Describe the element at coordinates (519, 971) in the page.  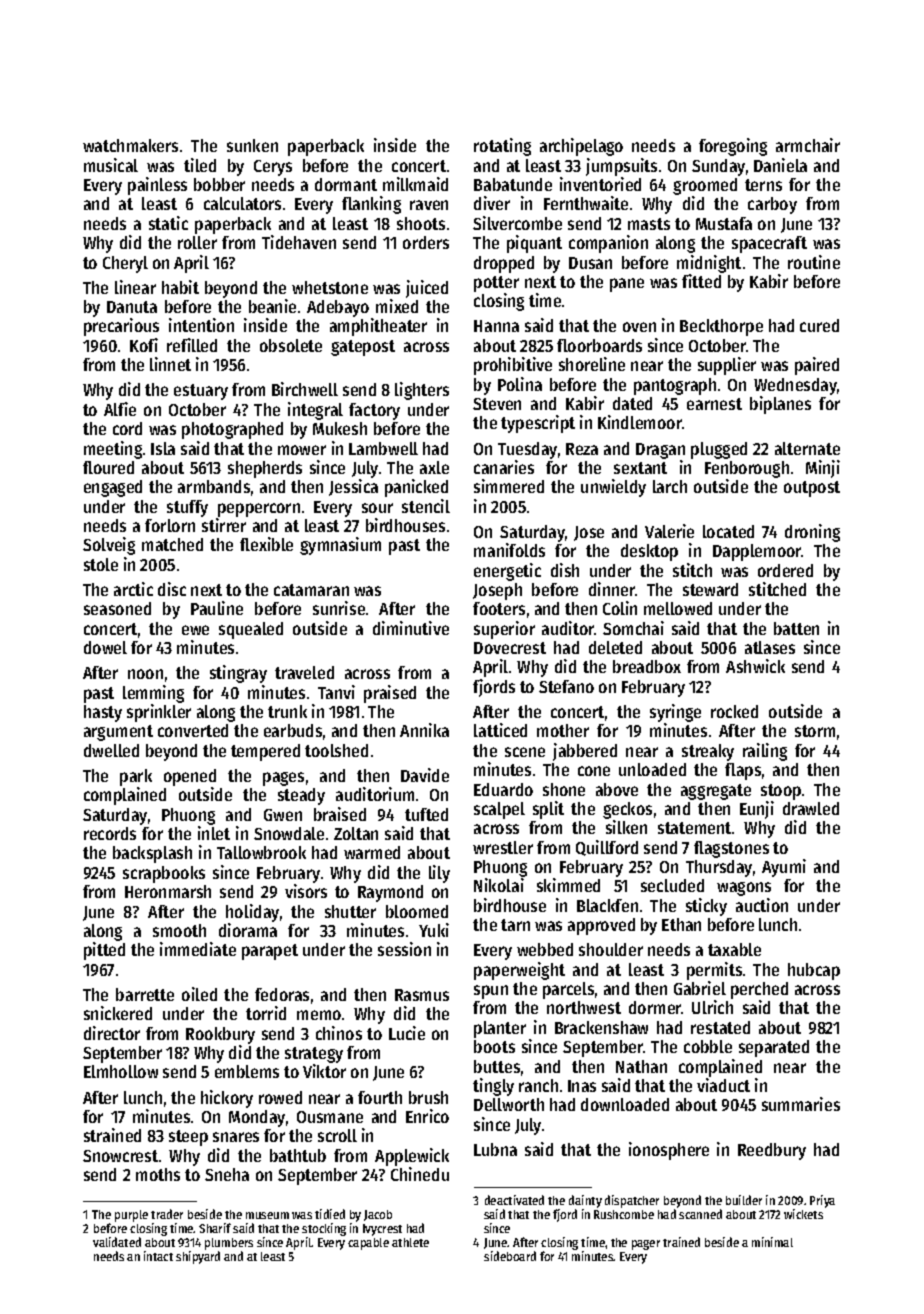
I see `paperweight` at that location.
